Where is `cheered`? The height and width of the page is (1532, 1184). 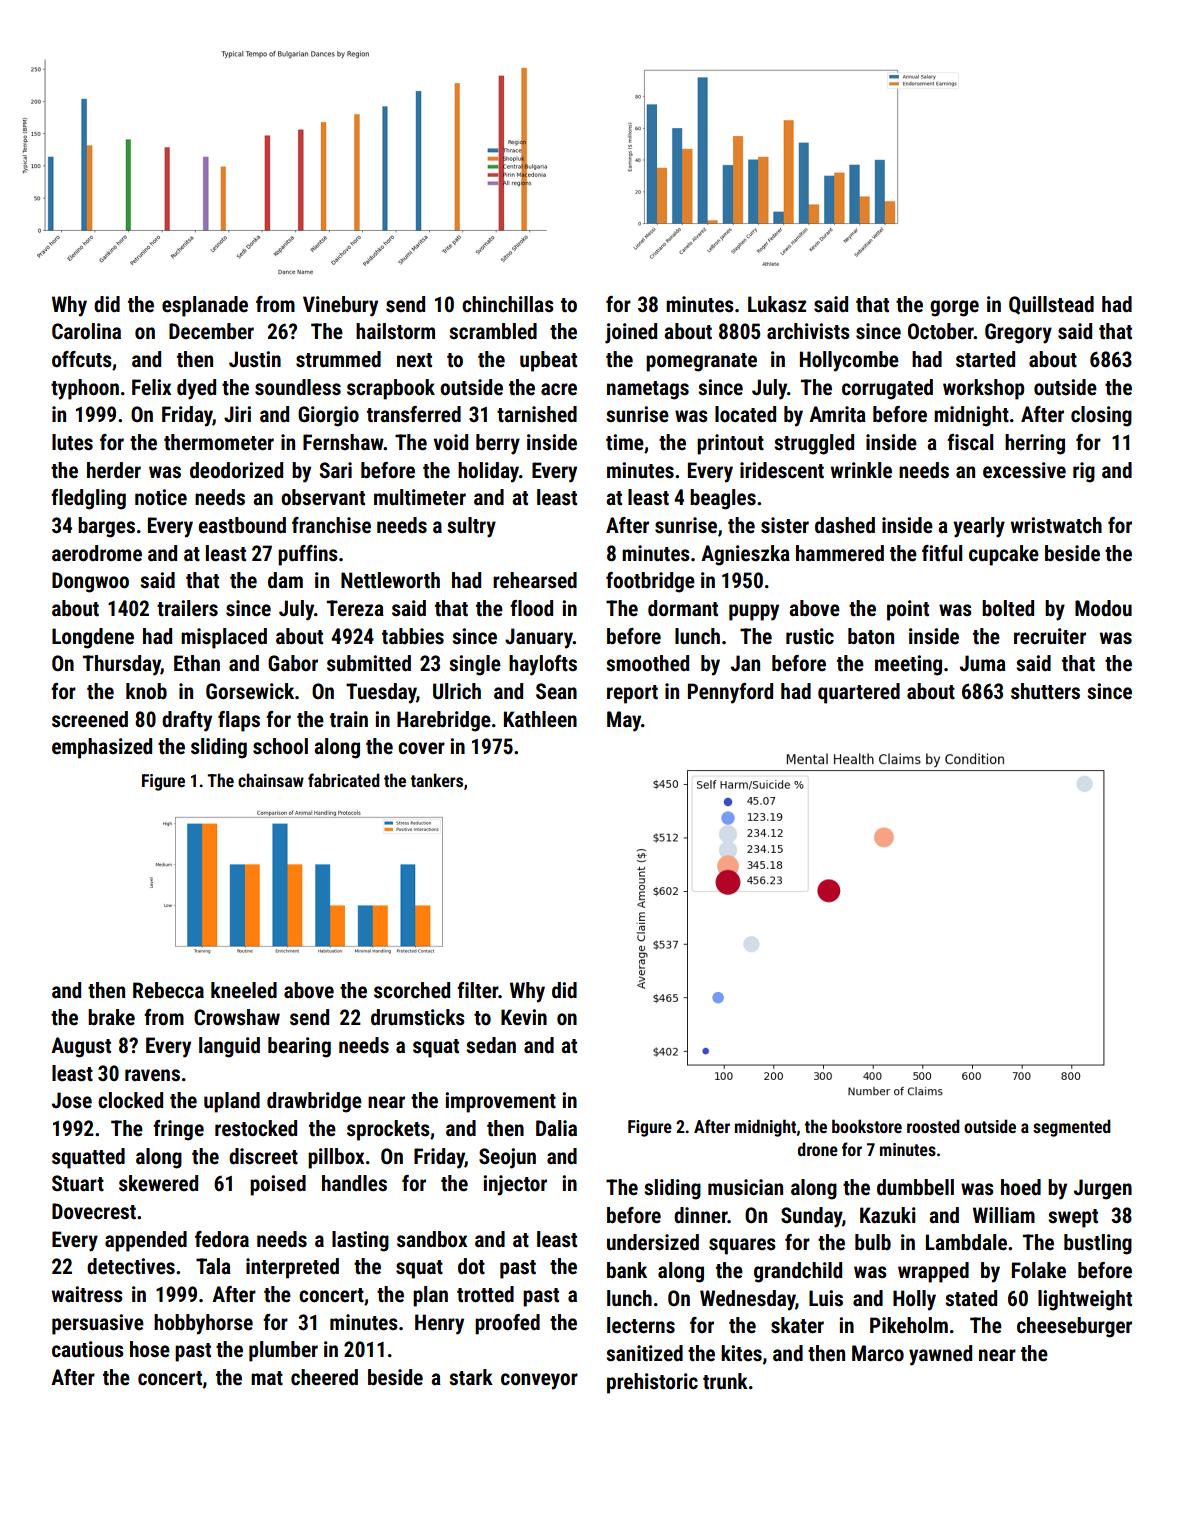 cheered is located at coordinates (324, 1377).
